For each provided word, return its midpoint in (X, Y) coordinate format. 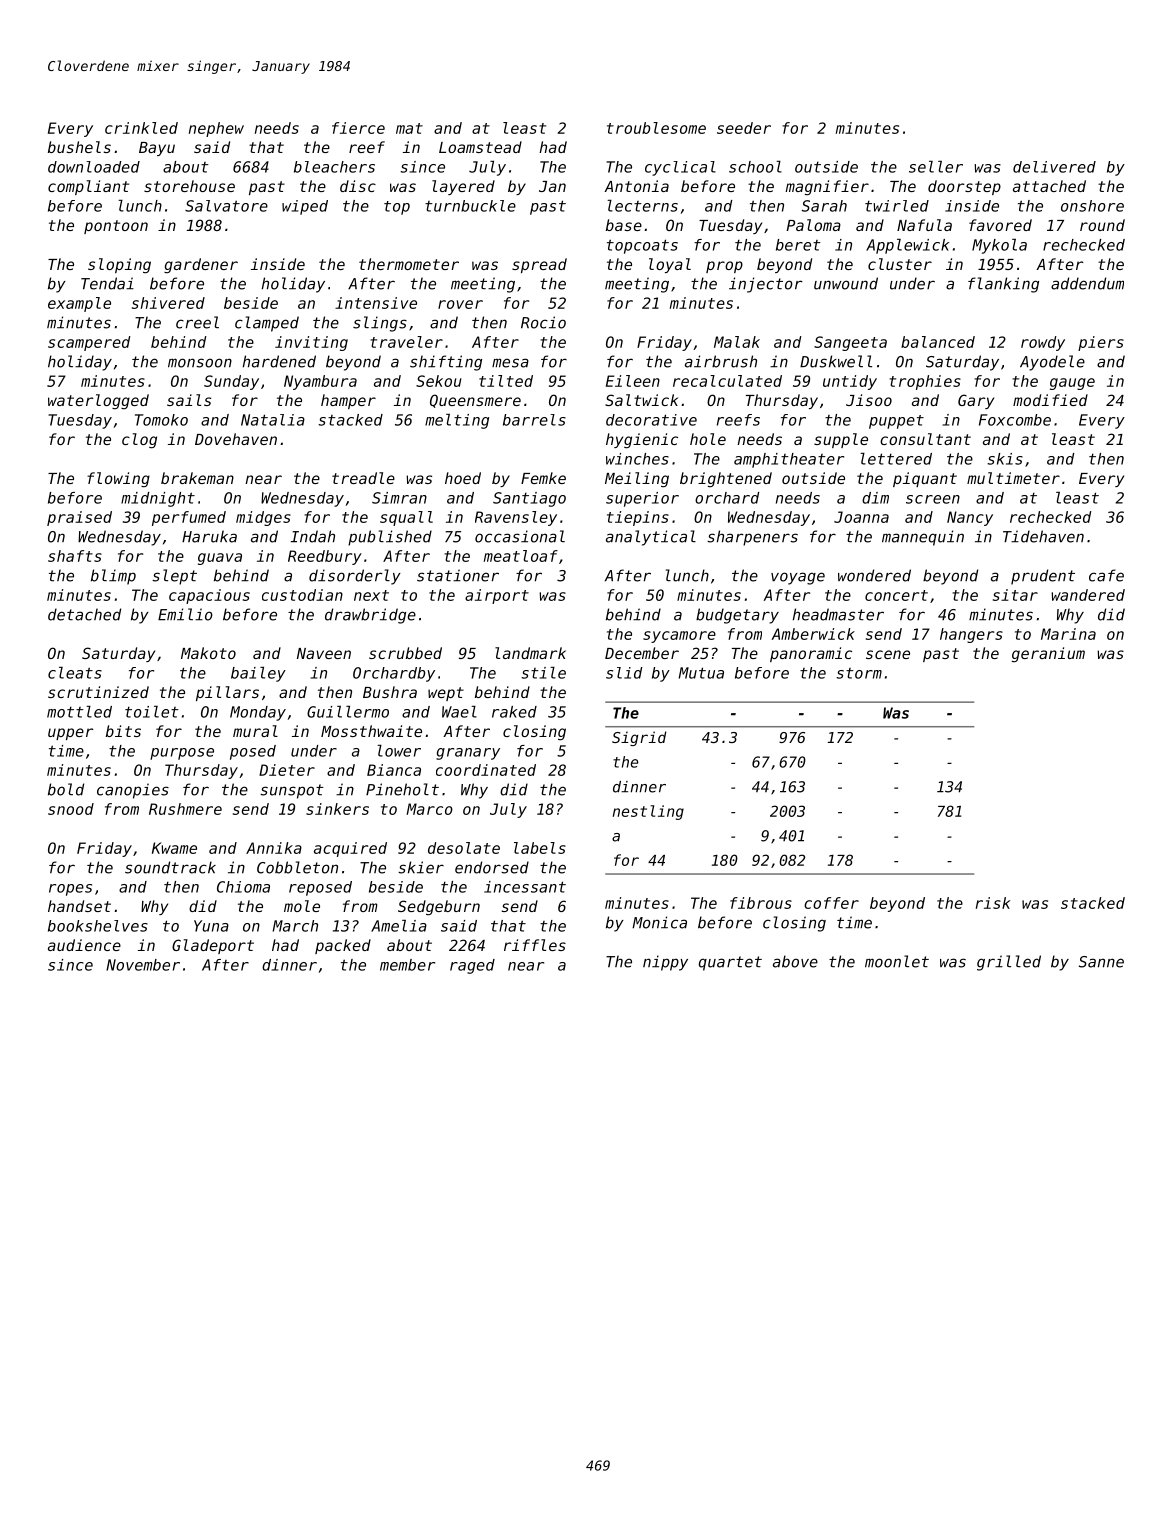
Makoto (208, 653)
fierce (358, 128)
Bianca (394, 770)
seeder (744, 128)
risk (993, 903)
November (143, 965)
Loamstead (480, 147)
